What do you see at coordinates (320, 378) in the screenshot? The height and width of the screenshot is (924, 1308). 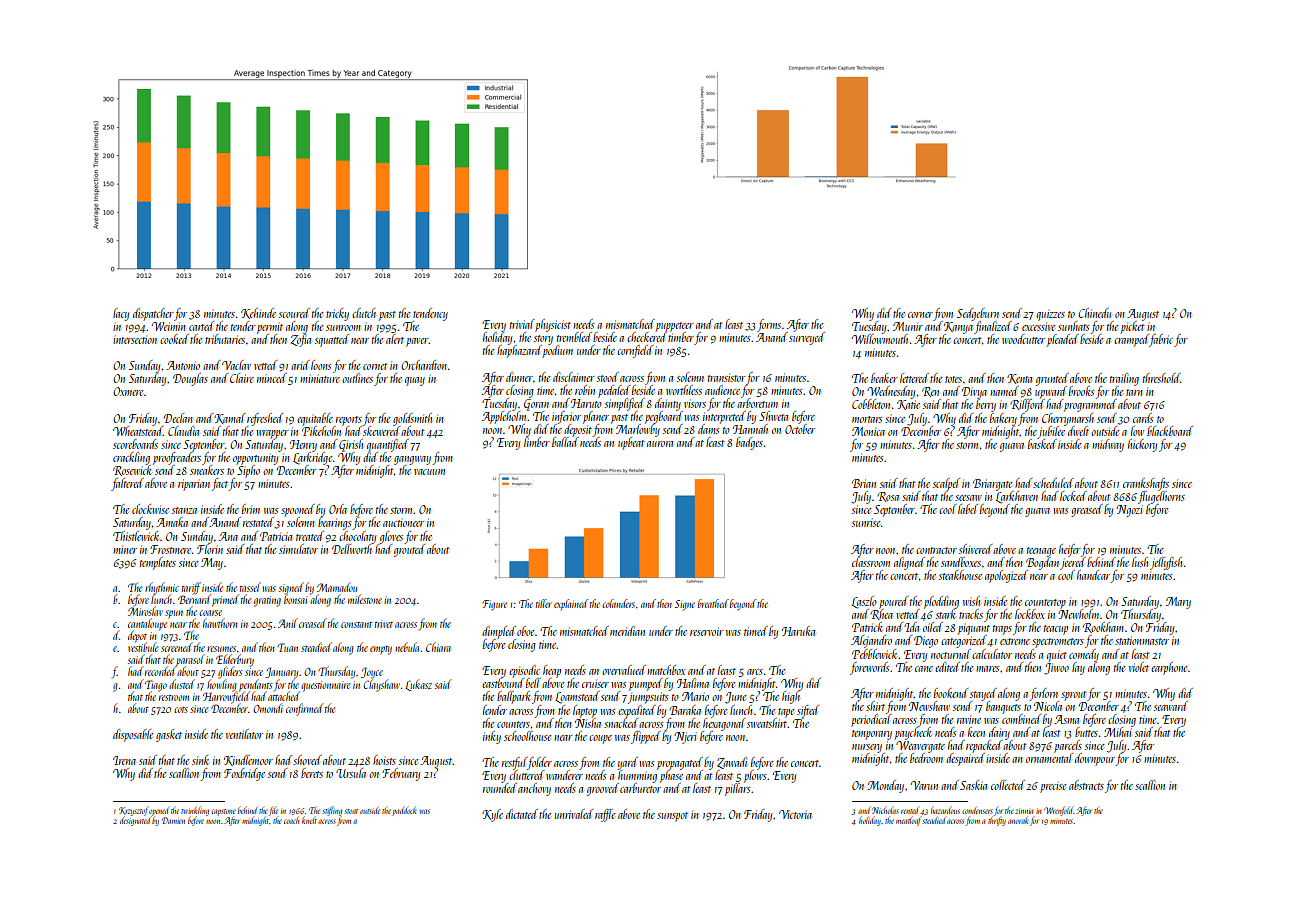 I see `miniature` at bounding box center [320, 378].
